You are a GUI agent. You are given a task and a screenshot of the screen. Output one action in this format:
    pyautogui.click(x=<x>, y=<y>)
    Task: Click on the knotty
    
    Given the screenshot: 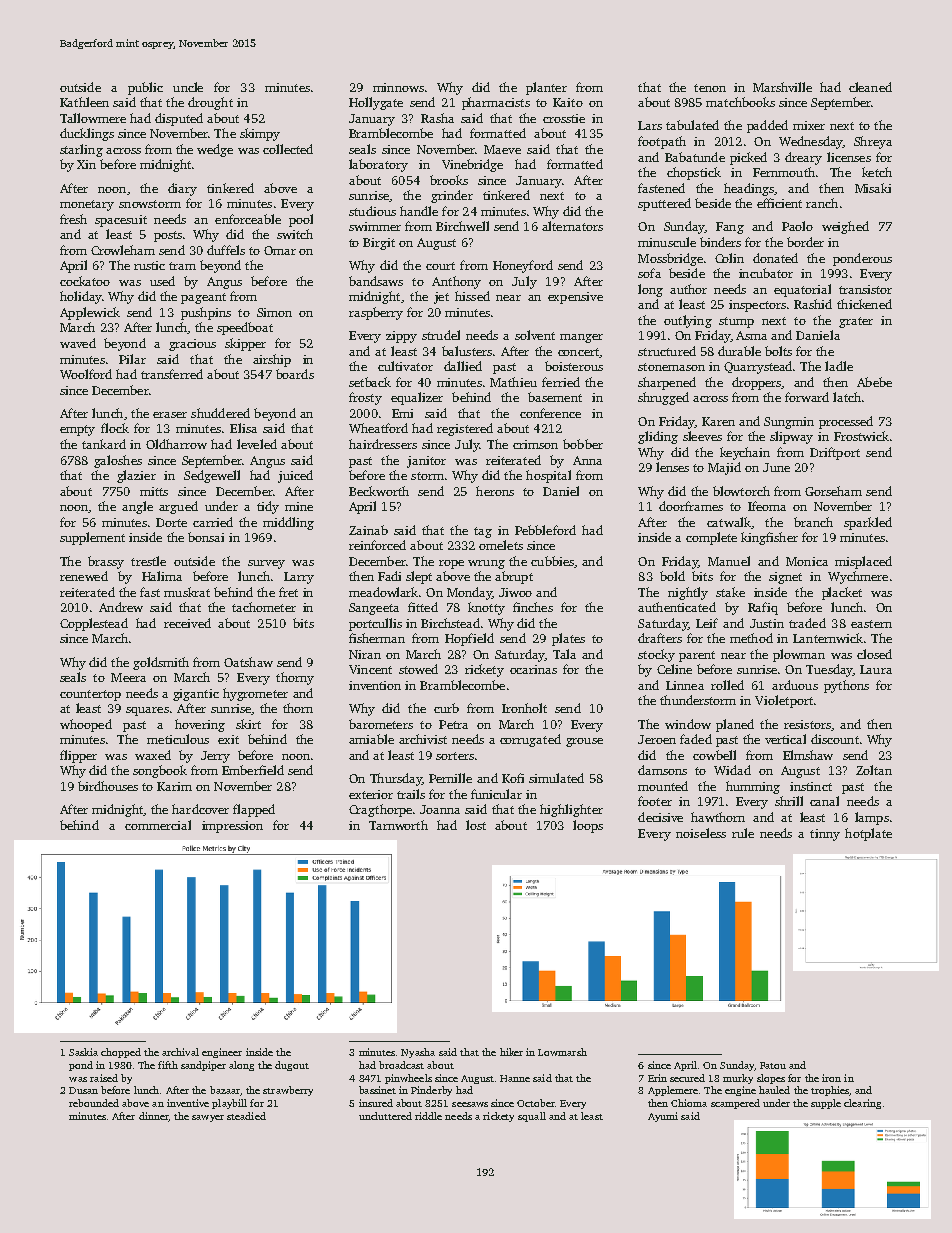 What is the action you would take?
    pyautogui.click(x=486, y=608)
